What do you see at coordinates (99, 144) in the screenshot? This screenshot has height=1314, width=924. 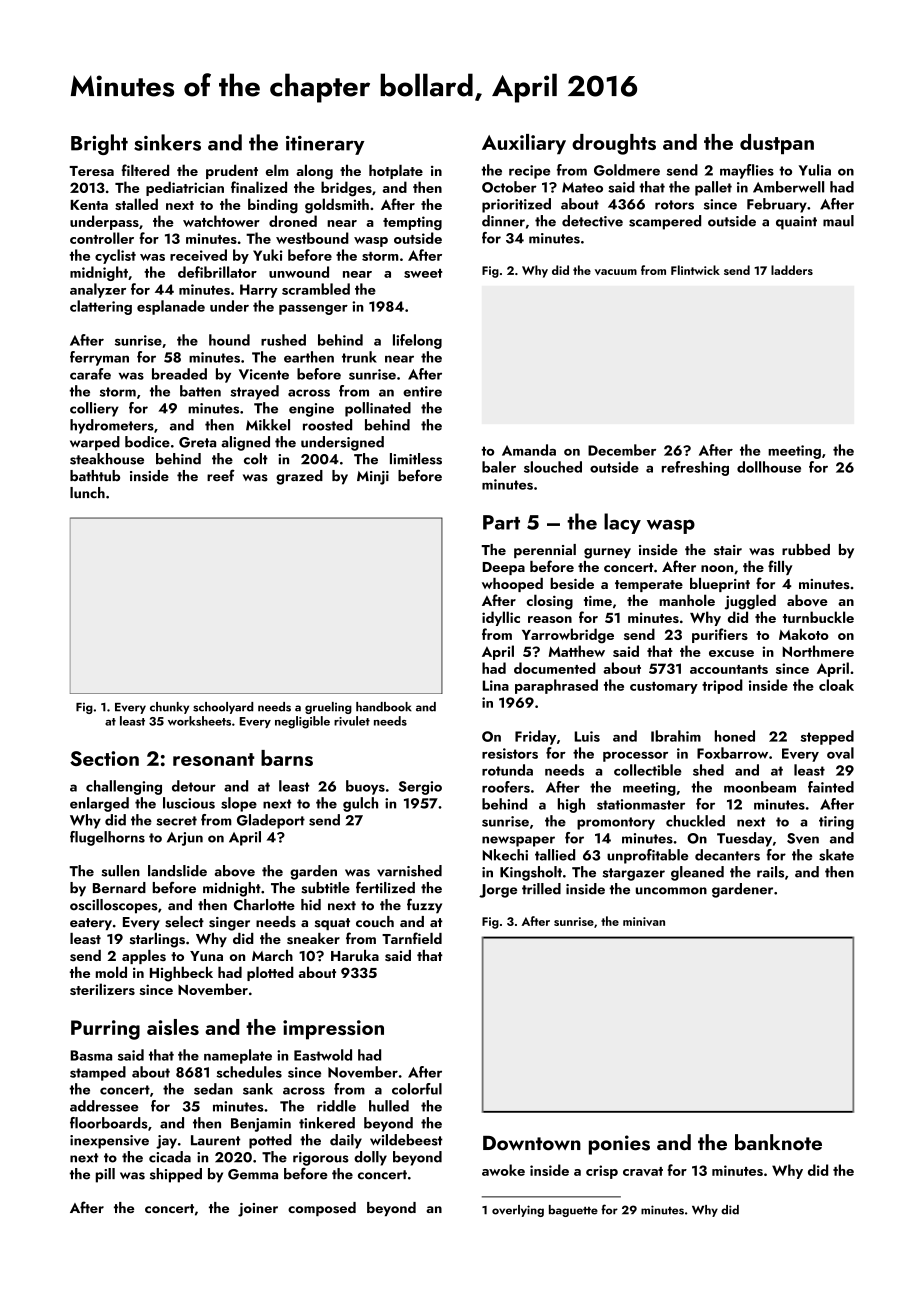 I see `Bright` at bounding box center [99, 144].
